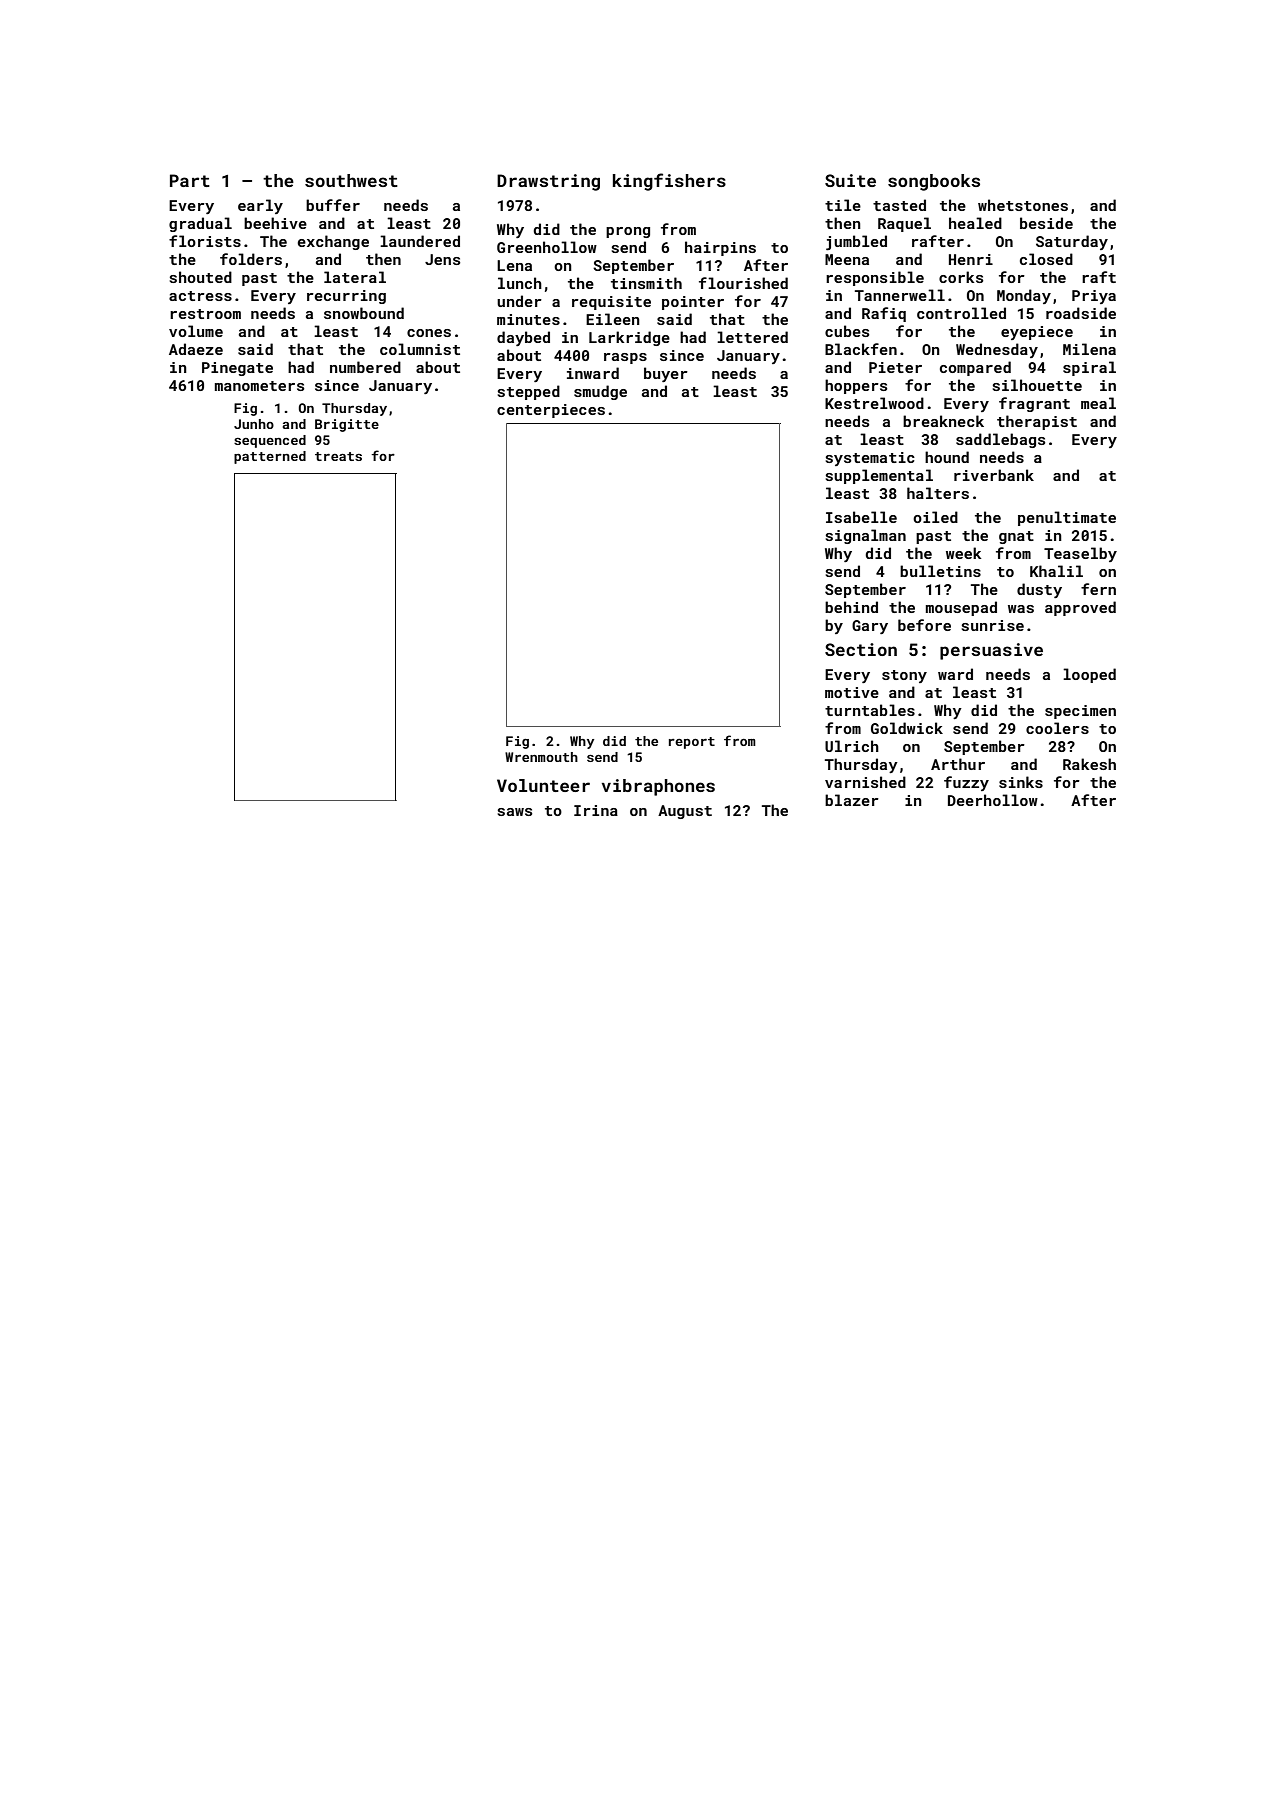 Image resolution: width=1286 pixels, height=1819 pixels. What do you see at coordinates (551, 411) in the screenshot?
I see `centerpieces` at bounding box center [551, 411].
